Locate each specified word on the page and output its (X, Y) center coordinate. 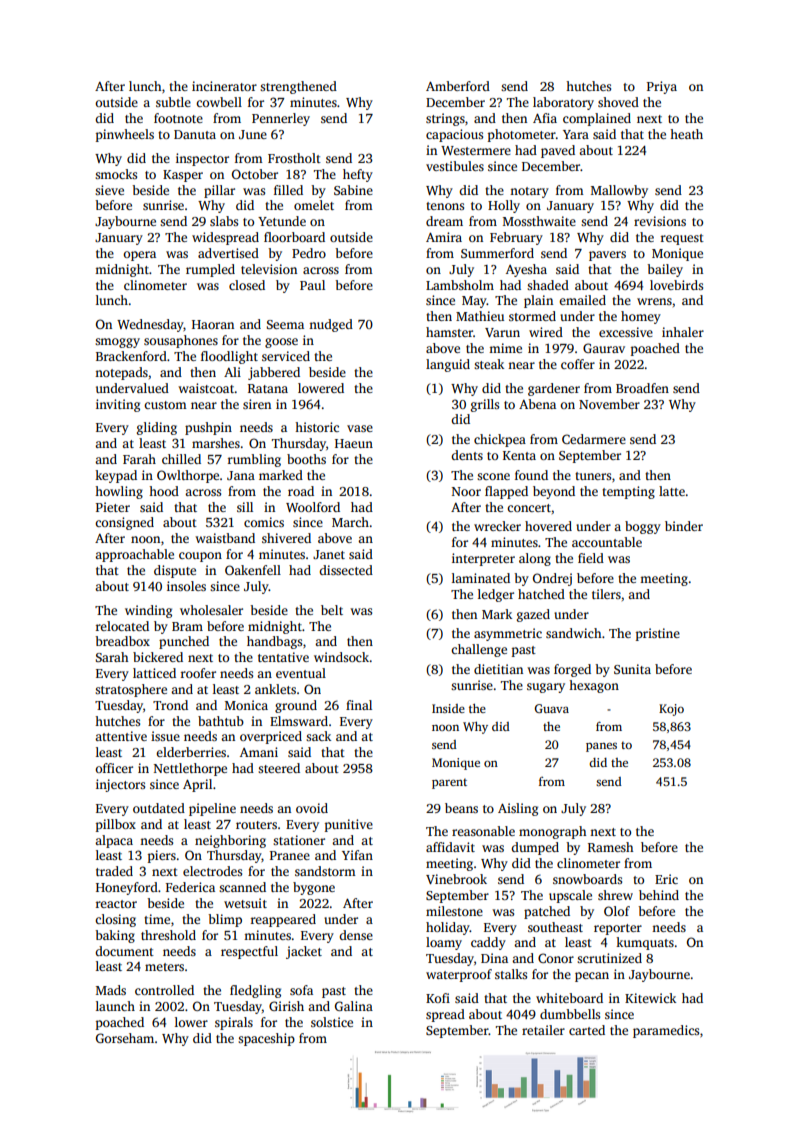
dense (356, 935)
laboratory (563, 103)
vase (360, 428)
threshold (168, 935)
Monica (246, 705)
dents (467, 455)
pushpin (208, 428)
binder (684, 526)
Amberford (458, 86)
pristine (658, 634)
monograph (552, 832)
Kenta (519, 455)
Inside (448, 708)
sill (245, 507)
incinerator (224, 86)
